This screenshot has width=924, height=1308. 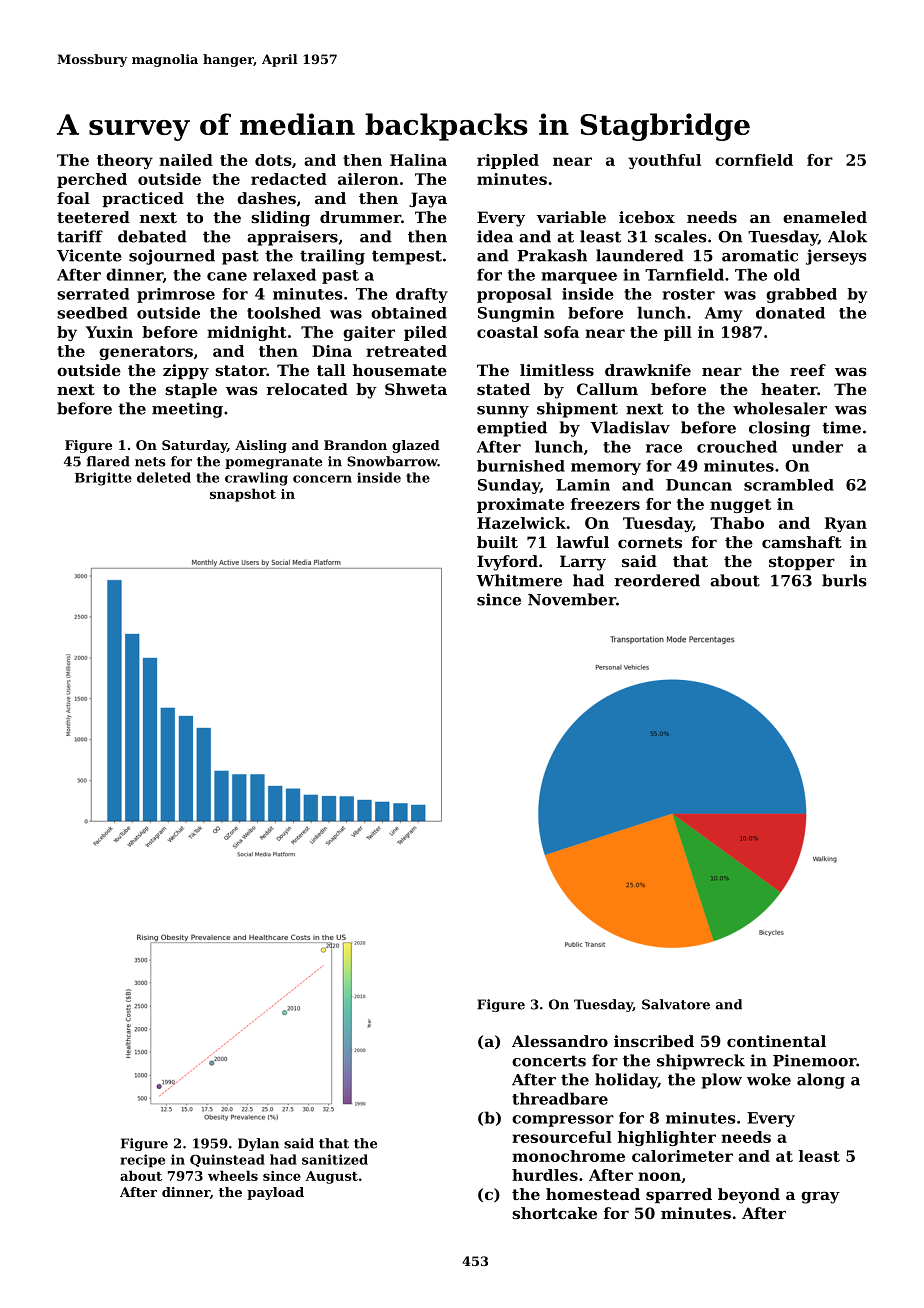 What do you see at coordinates (164, 477) in the screenshot?
I see `deleted` at bounding box center [164, 477].
